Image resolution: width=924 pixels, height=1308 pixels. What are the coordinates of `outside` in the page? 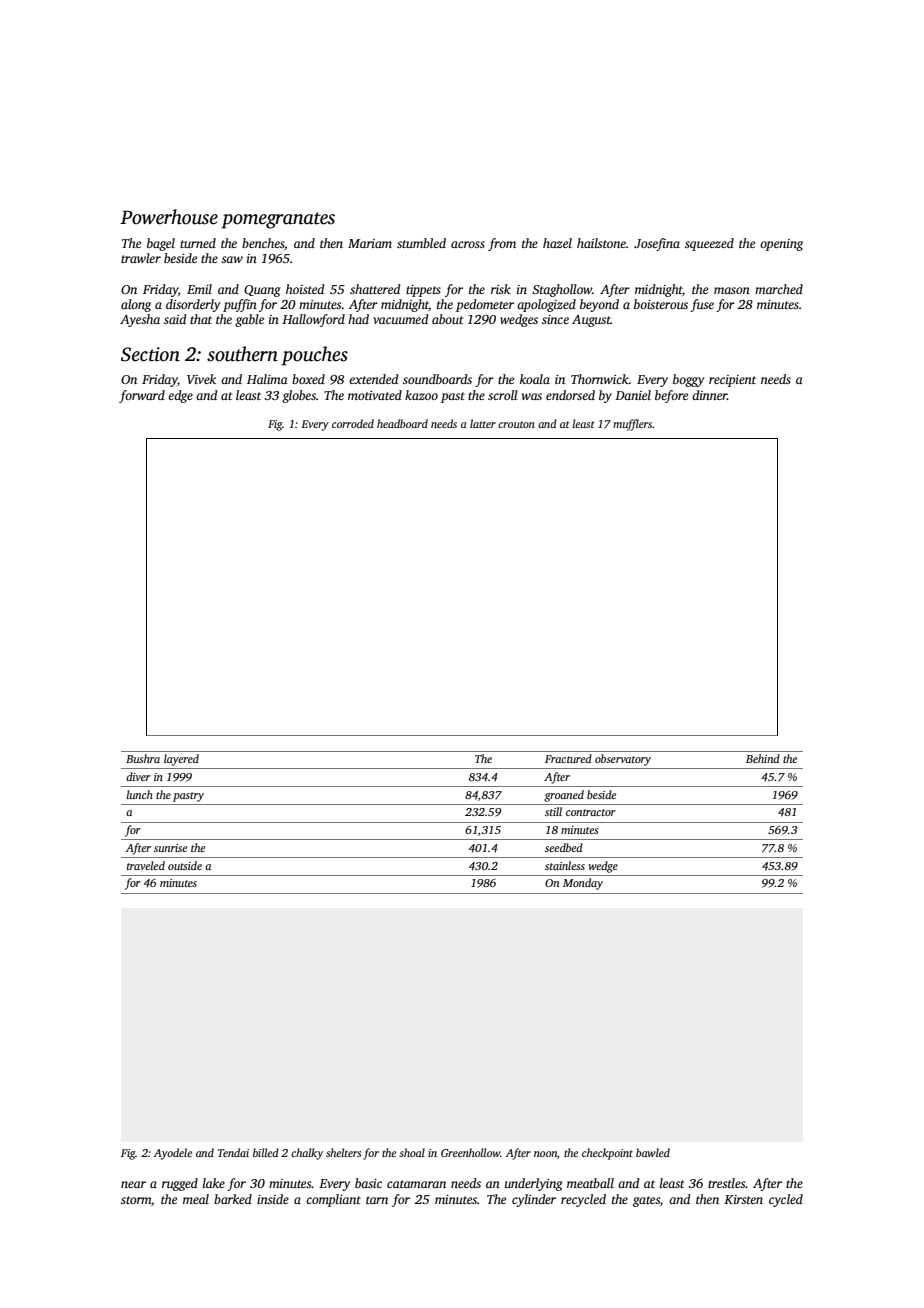 It's located at (185, 865).
